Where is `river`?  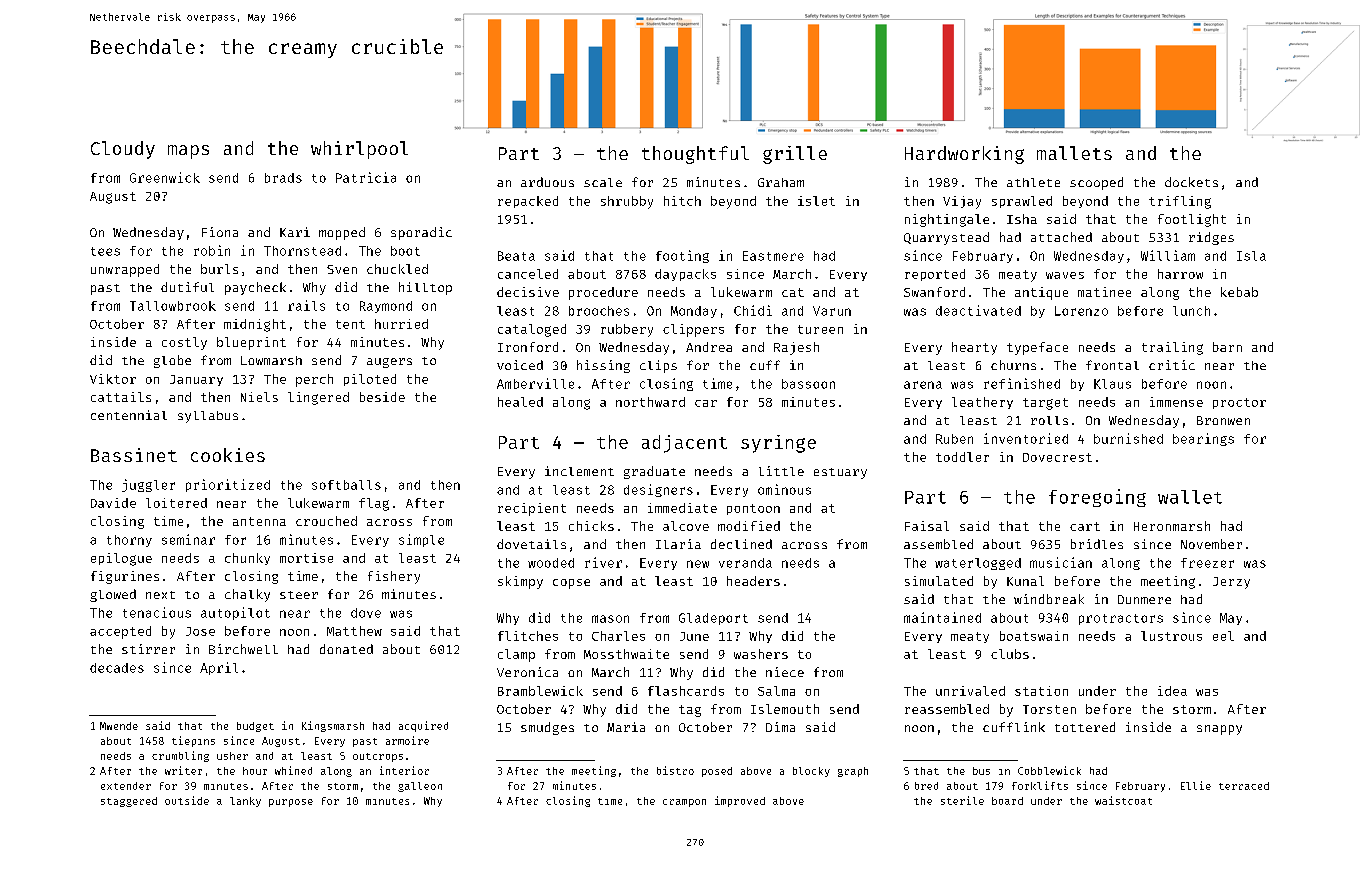 river is located at coordinates (603, 562).
